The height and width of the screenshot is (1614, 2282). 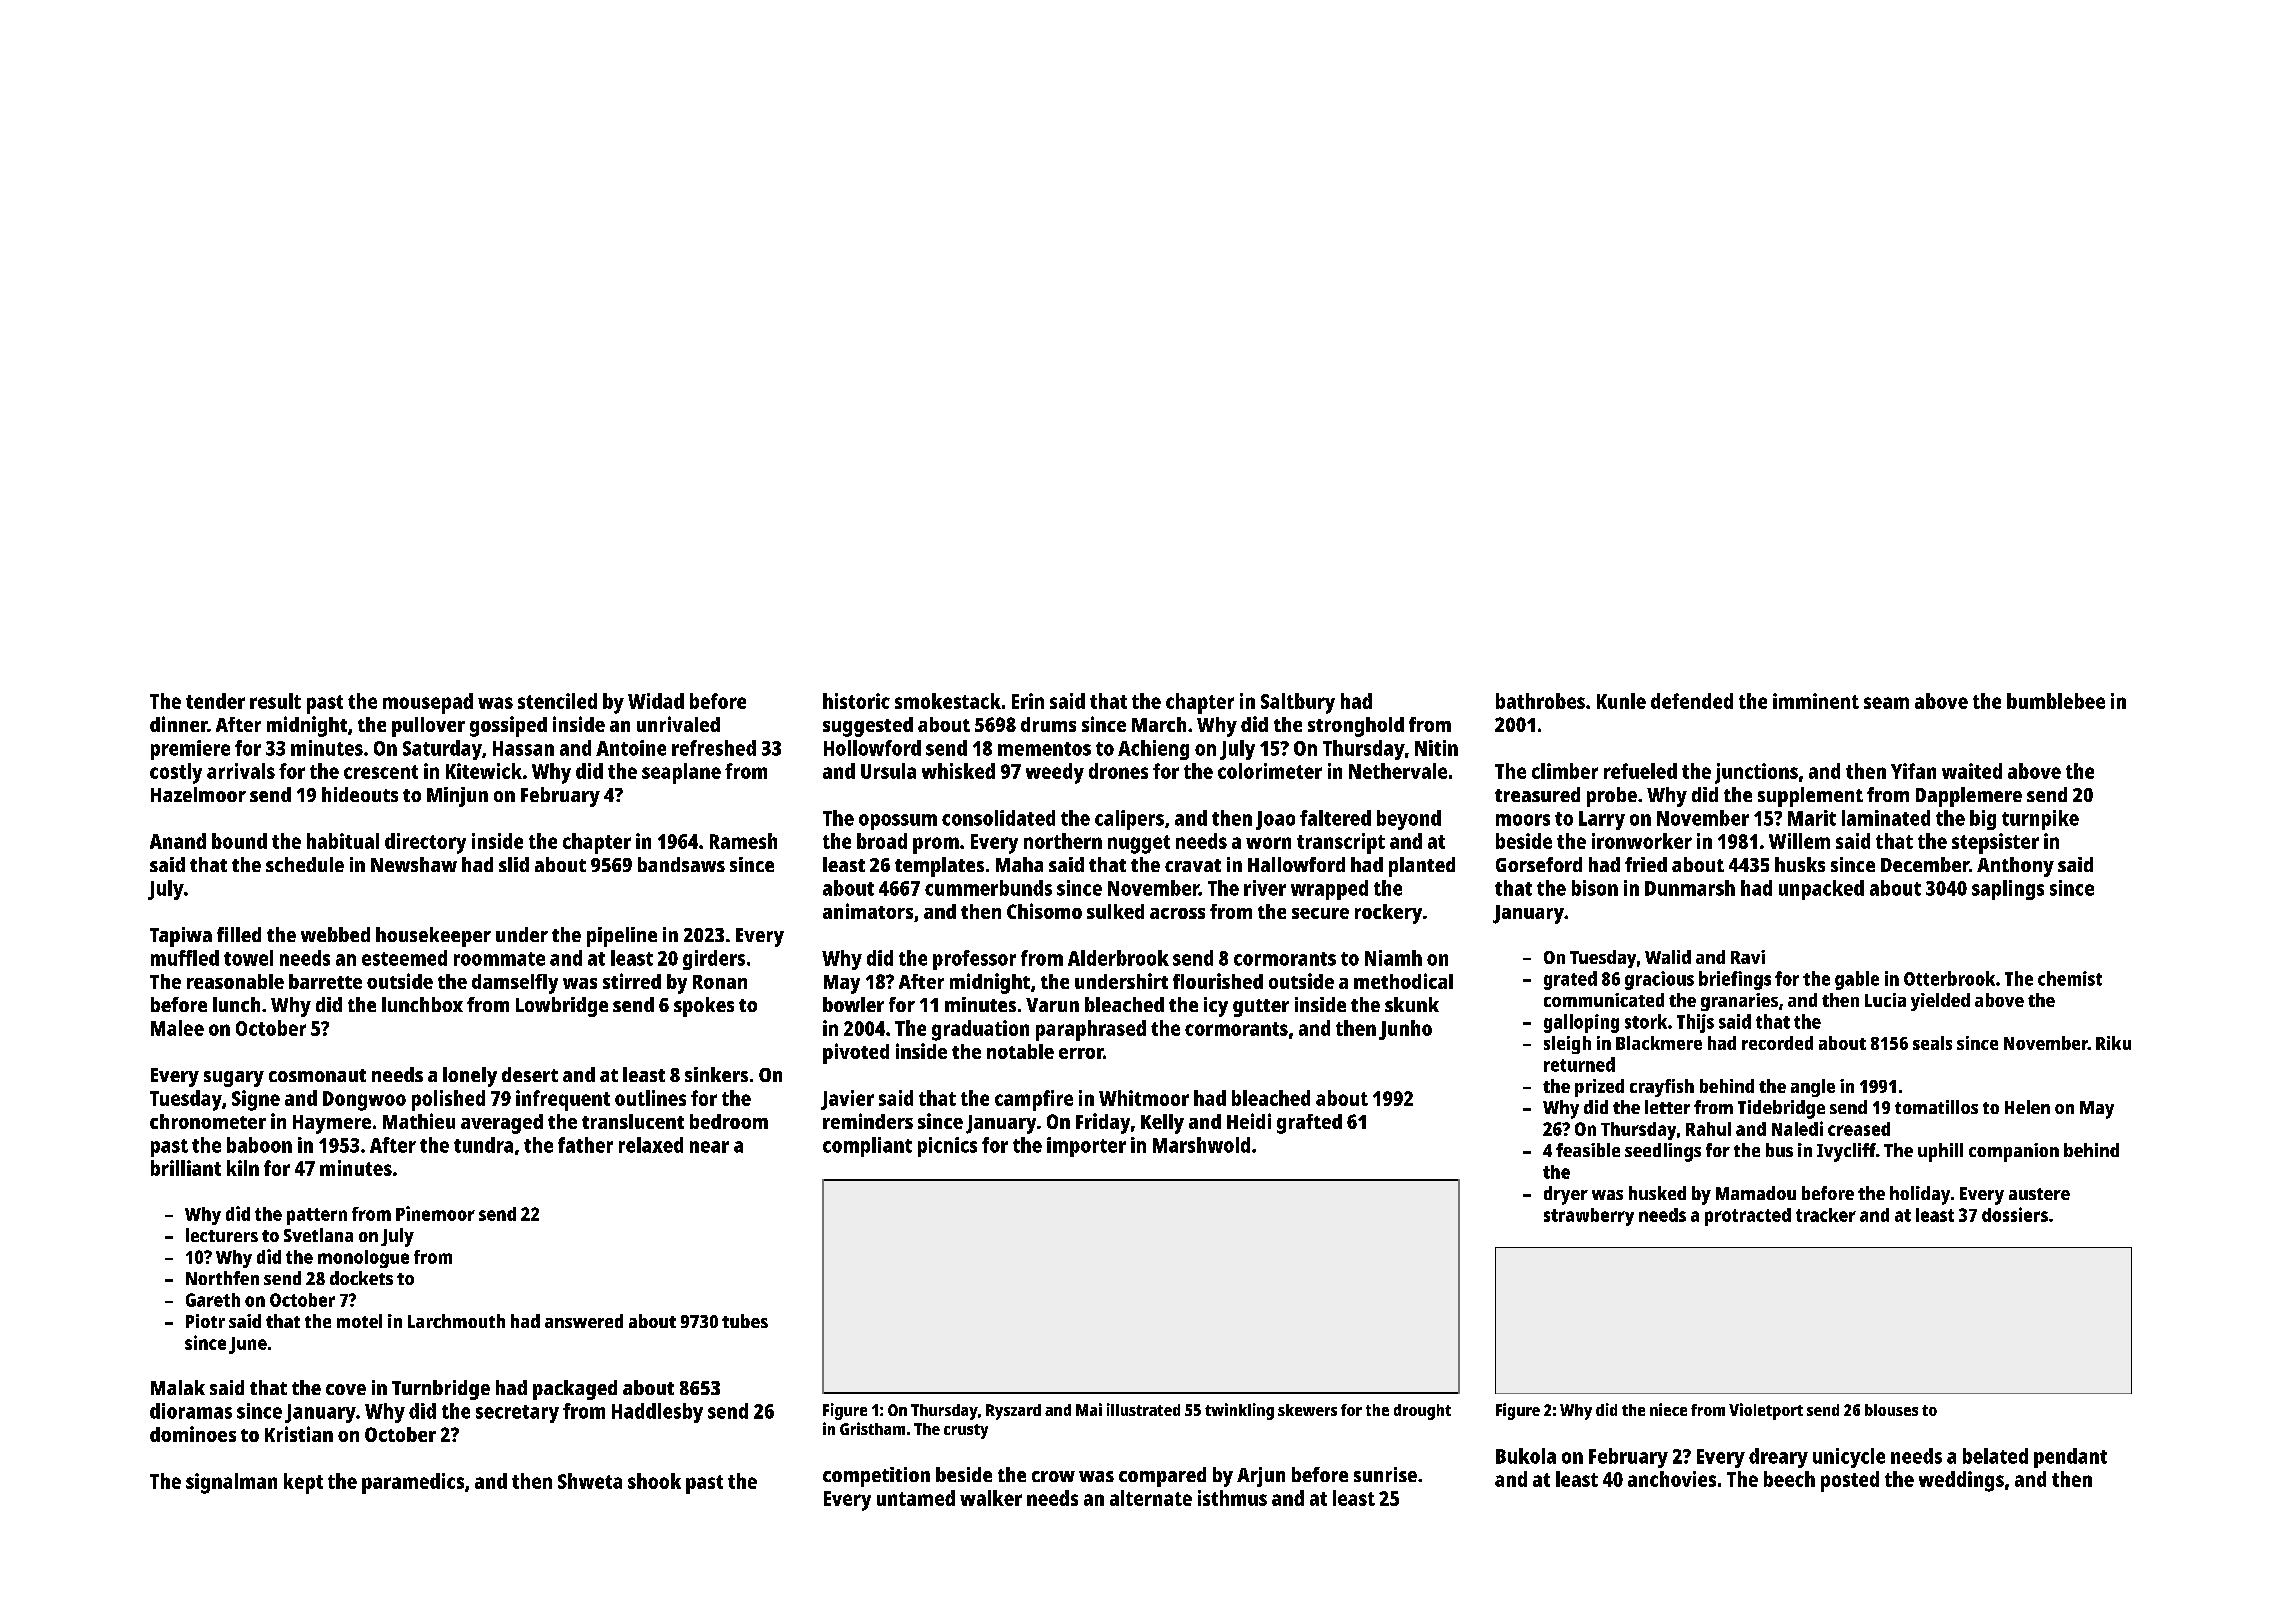 What do you see at coordinates (275, 701) in the screenshot?
I see `result` at bounding box center [275, 701].
